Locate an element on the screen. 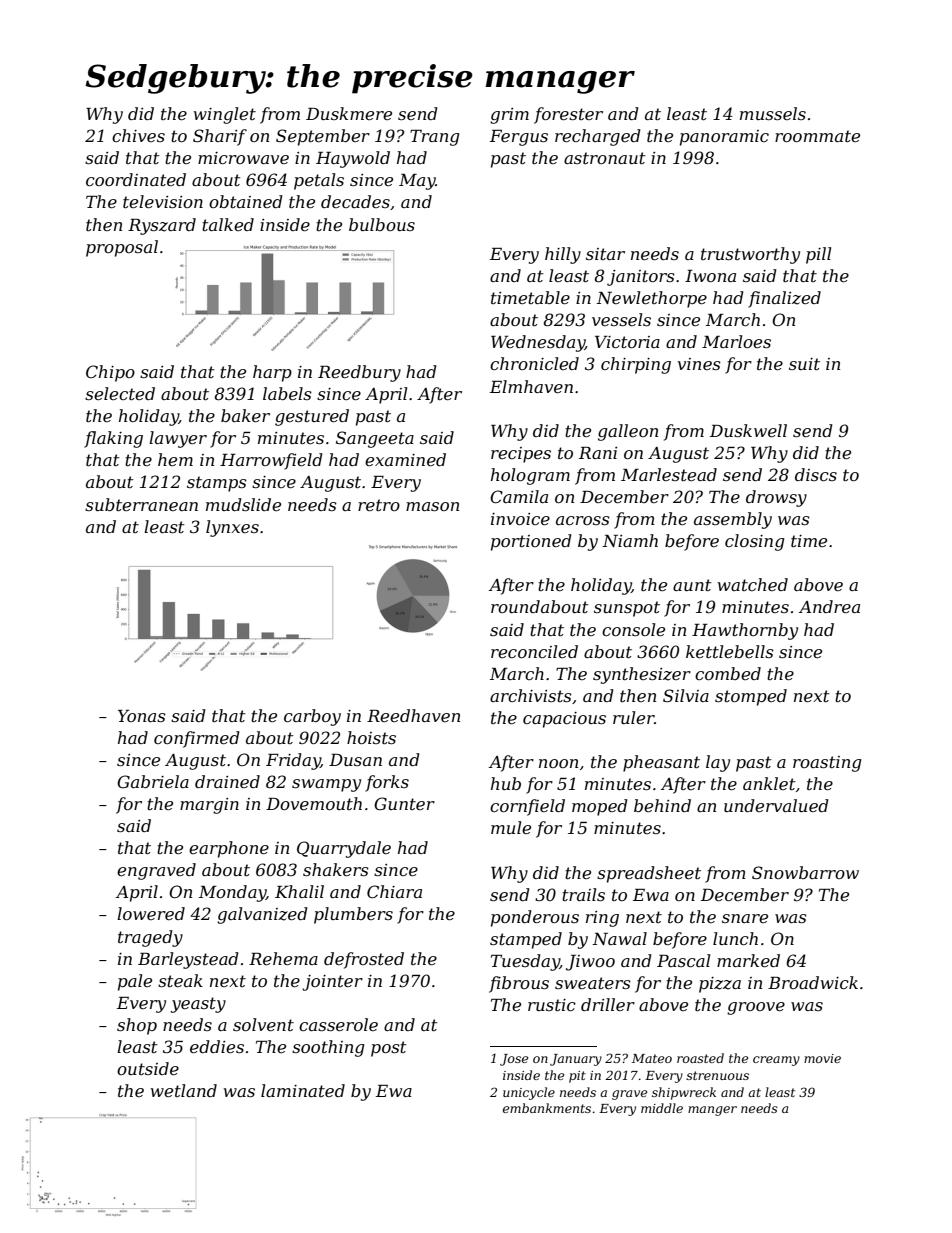 The height and width of the screenshot is (1233, 952). Gabriela is located at coordinates (153, 781).
